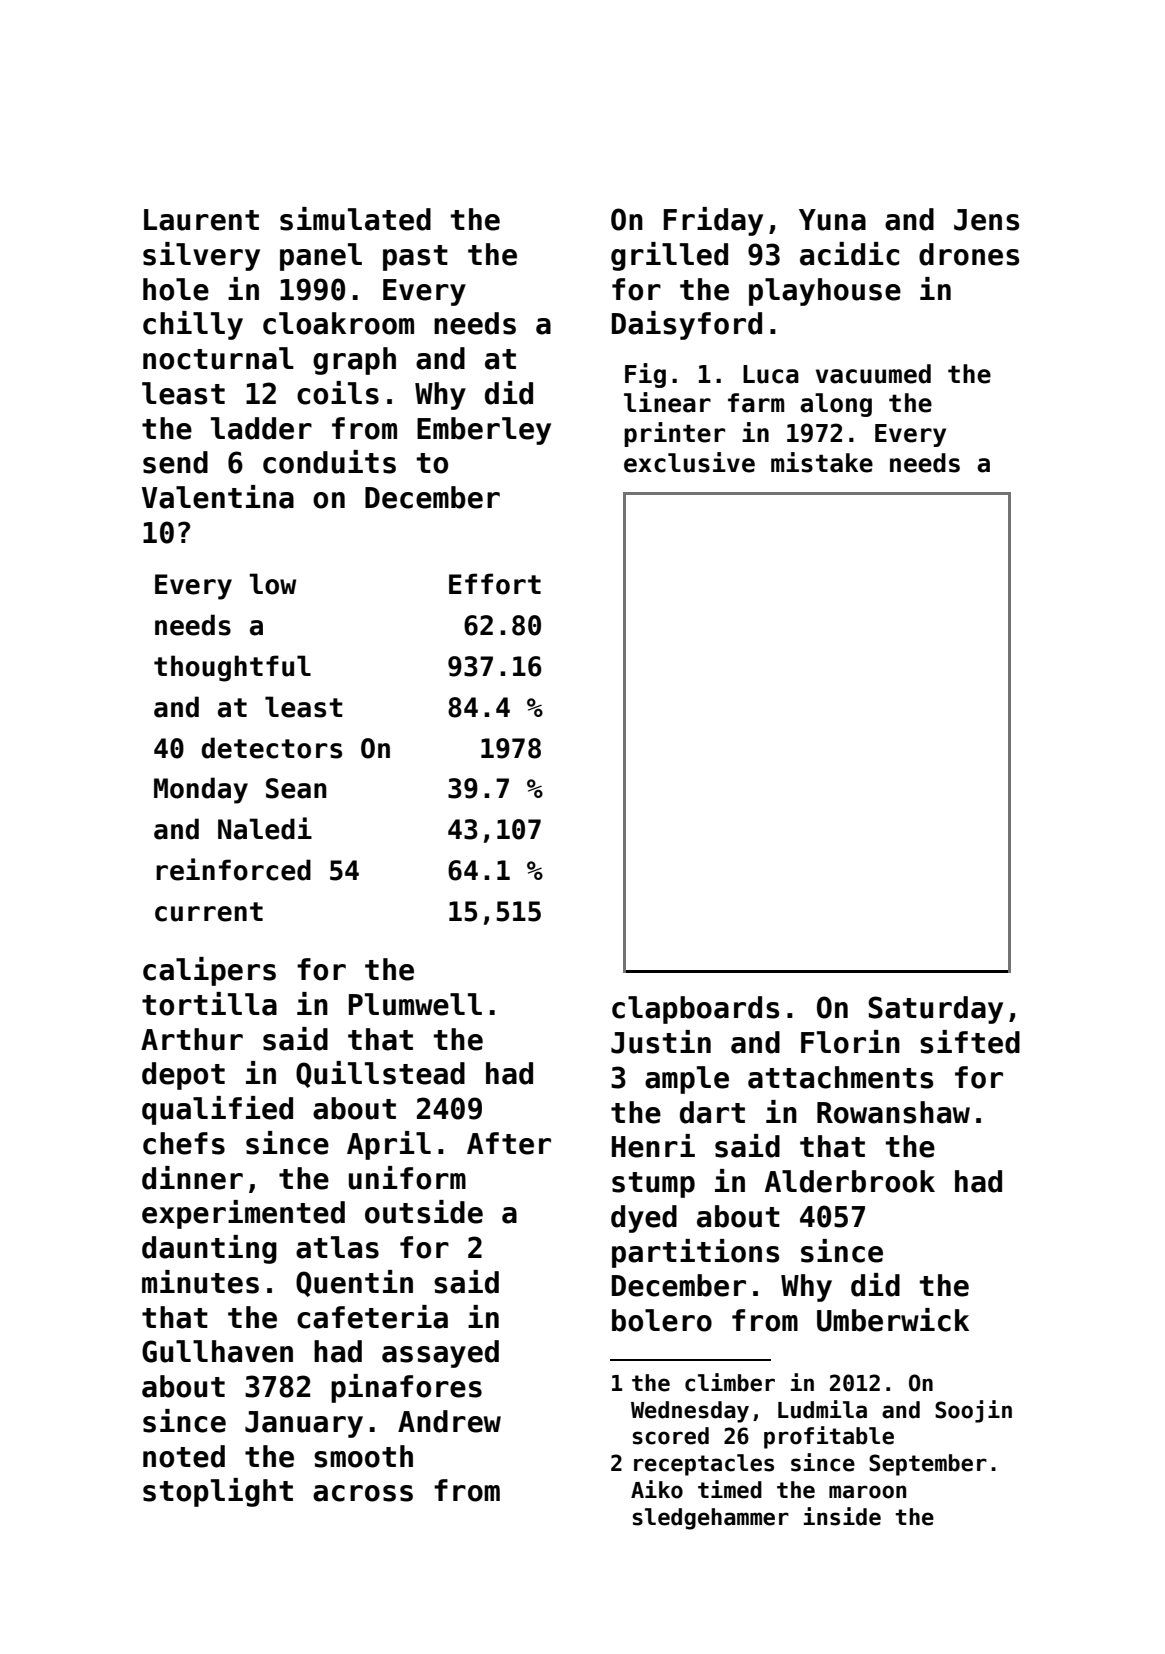  I want to click on Umberwick, so click(893, 1320).
